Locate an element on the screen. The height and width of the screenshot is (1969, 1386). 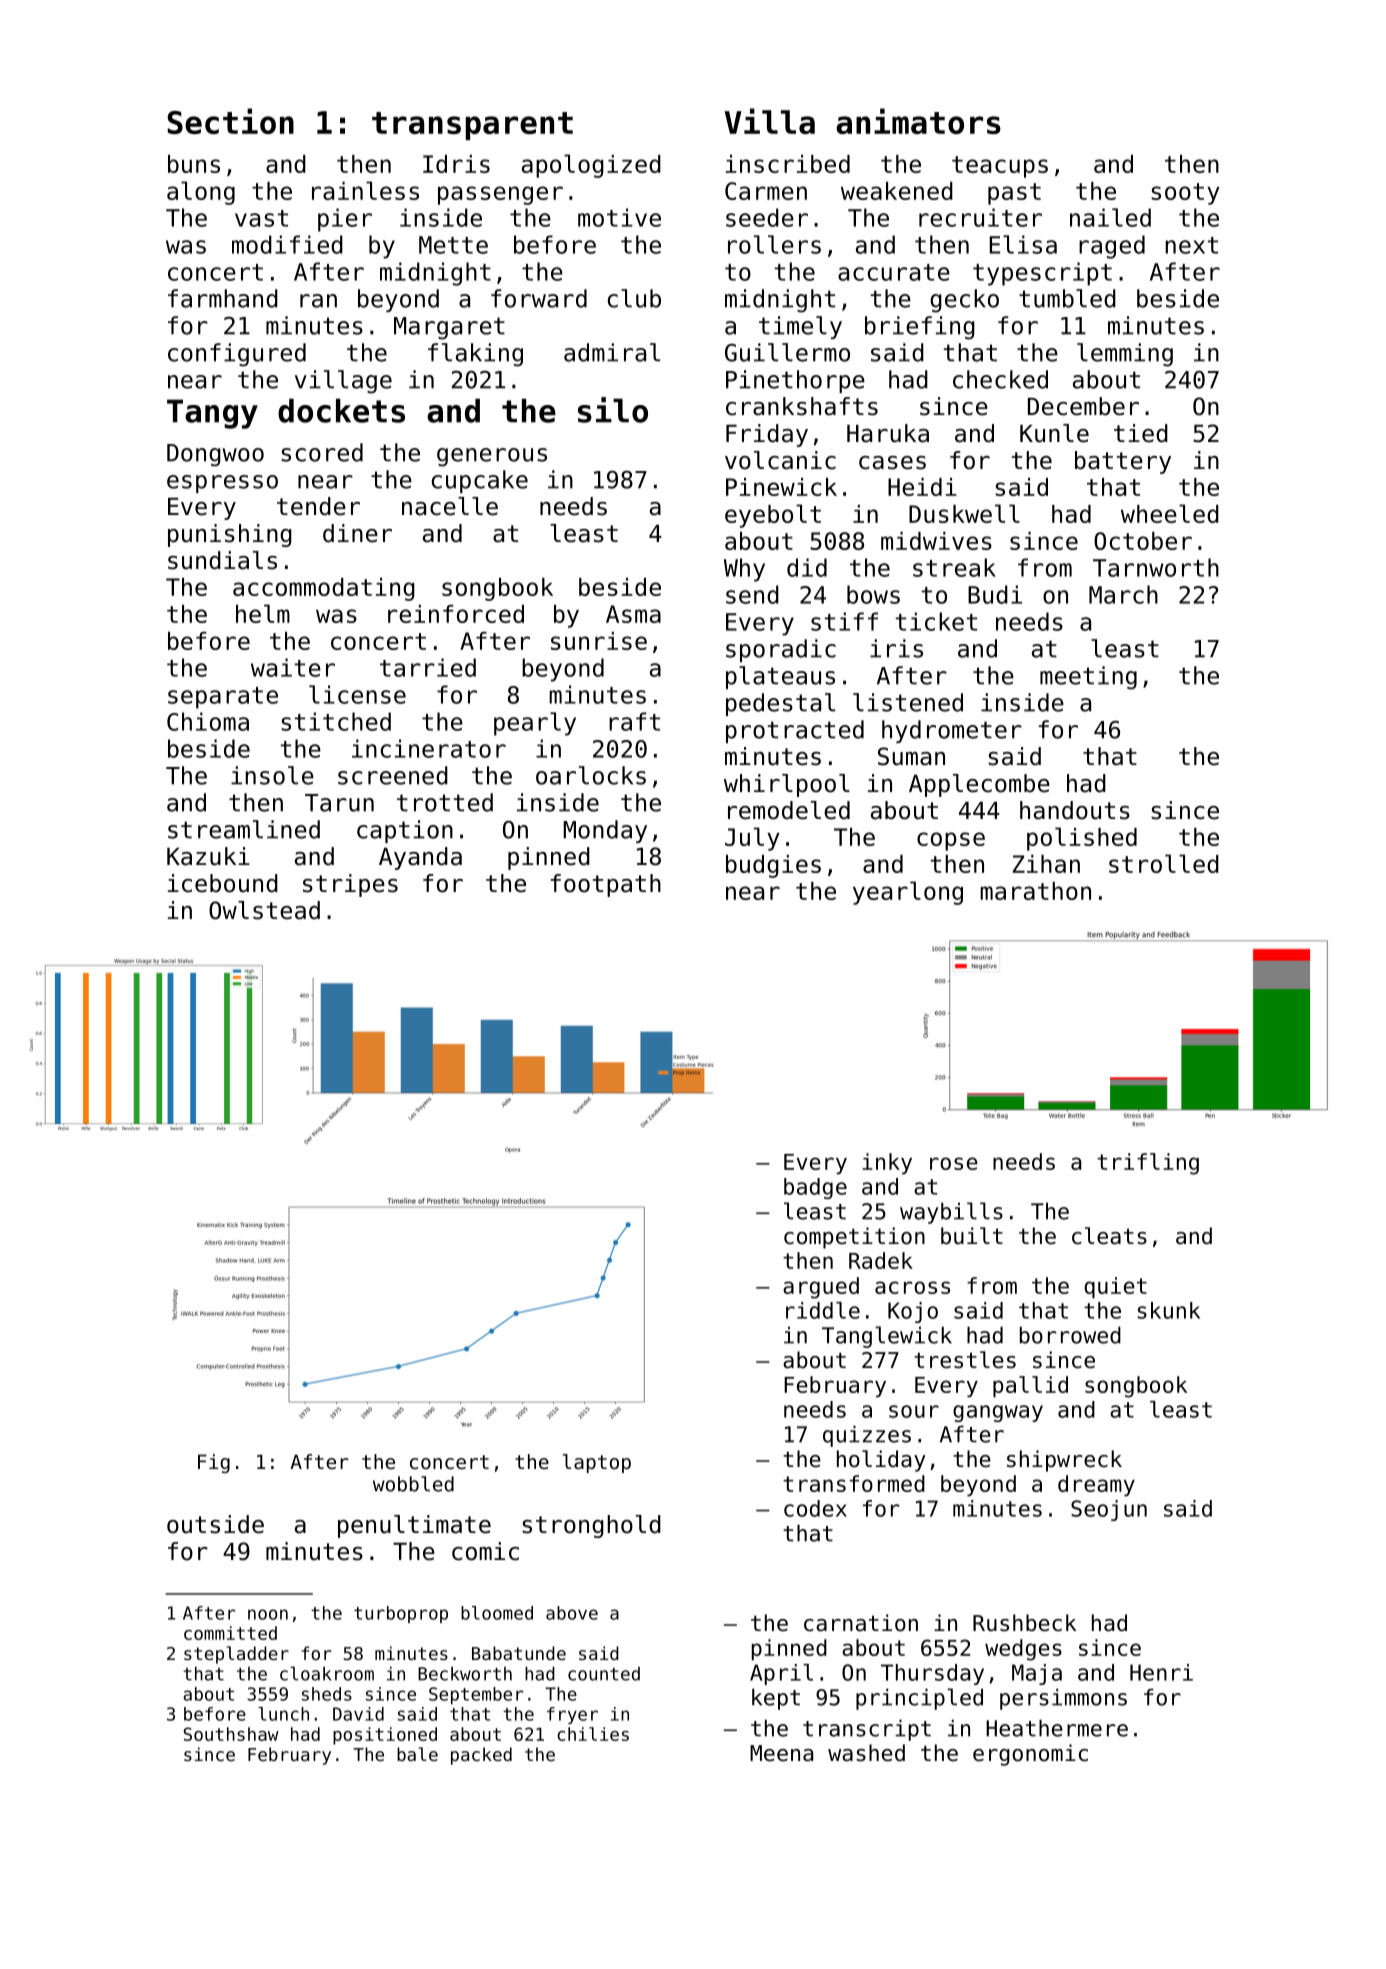
Owlstead is located at coordinates (264, 910).
